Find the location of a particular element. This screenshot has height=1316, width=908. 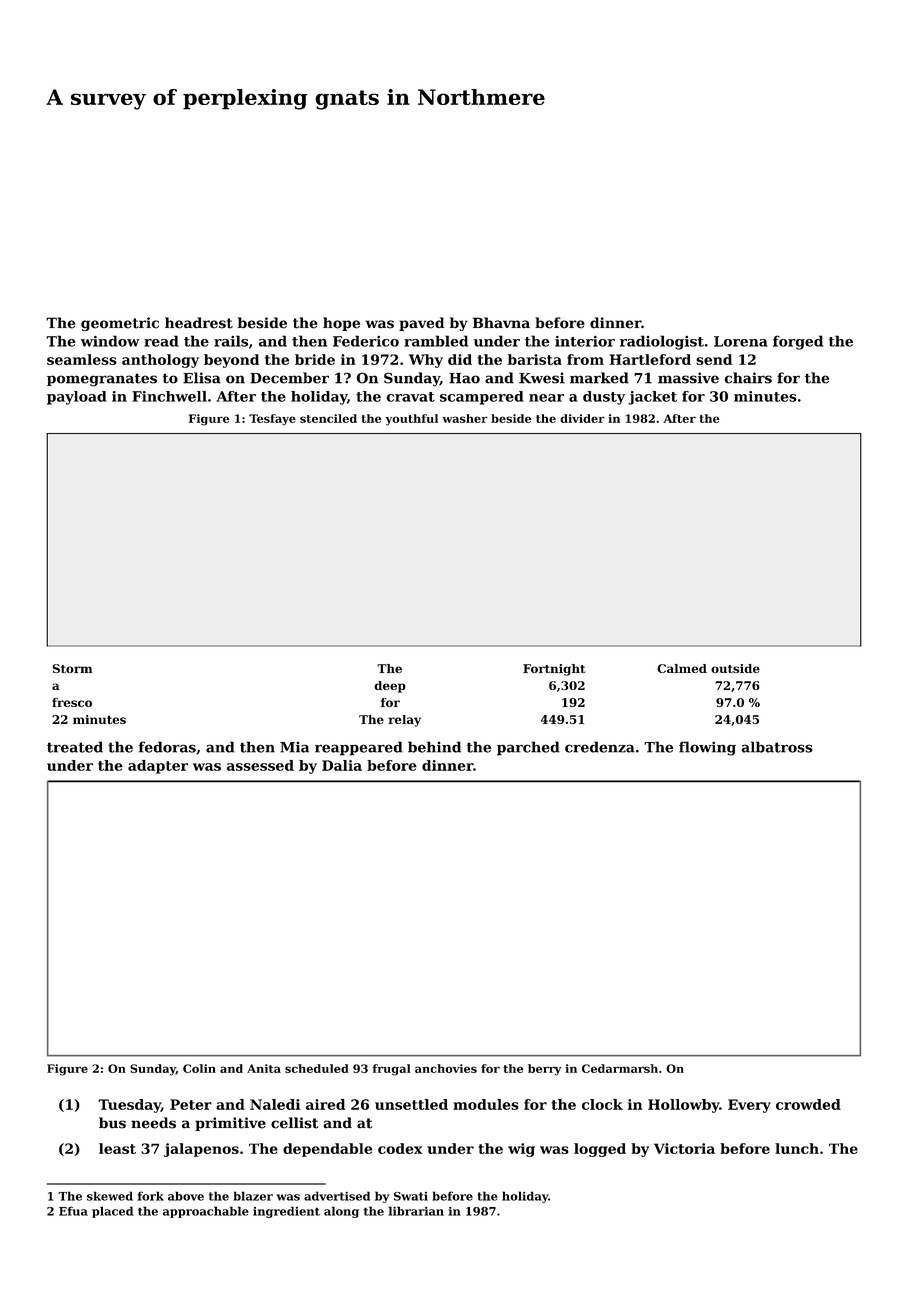

flowing is located at coordinates (707, 748).
